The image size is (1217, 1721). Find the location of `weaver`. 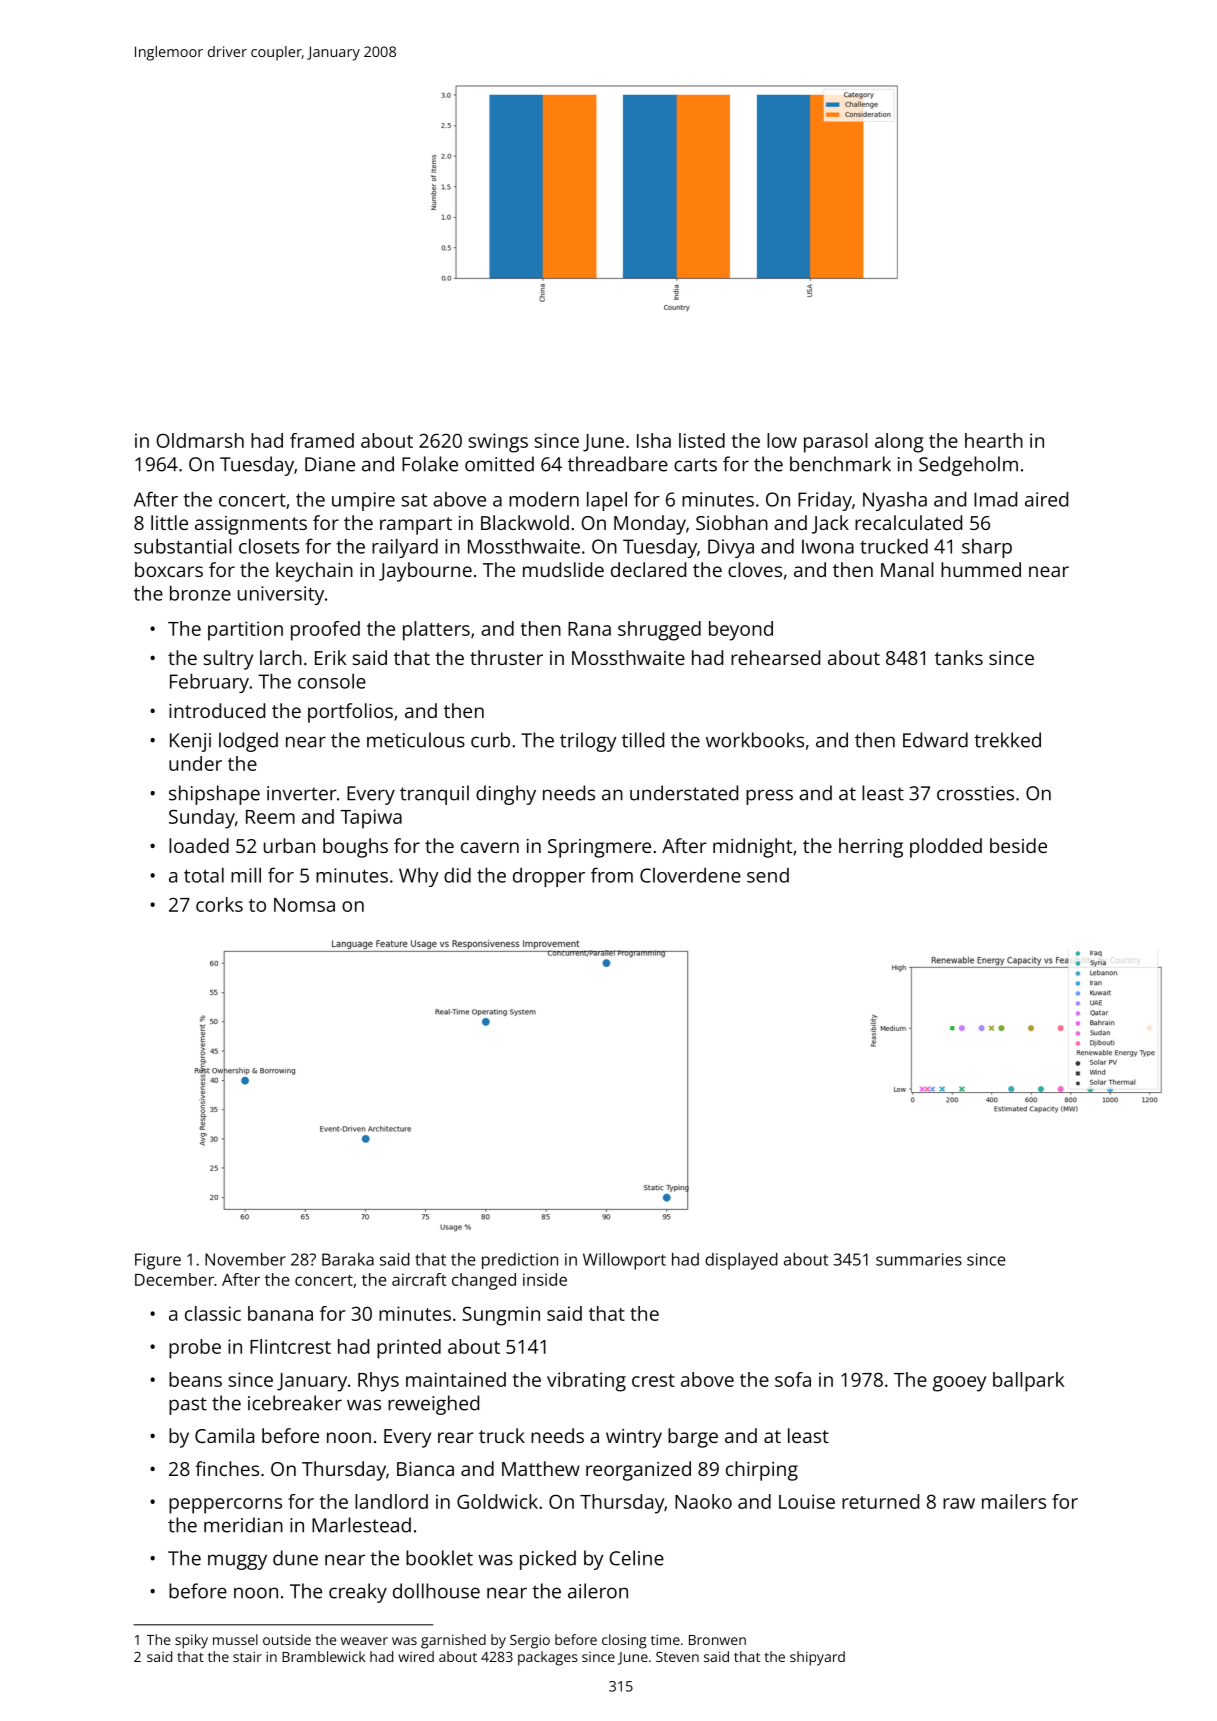

weaver is located at coordinates (364, 1641).
